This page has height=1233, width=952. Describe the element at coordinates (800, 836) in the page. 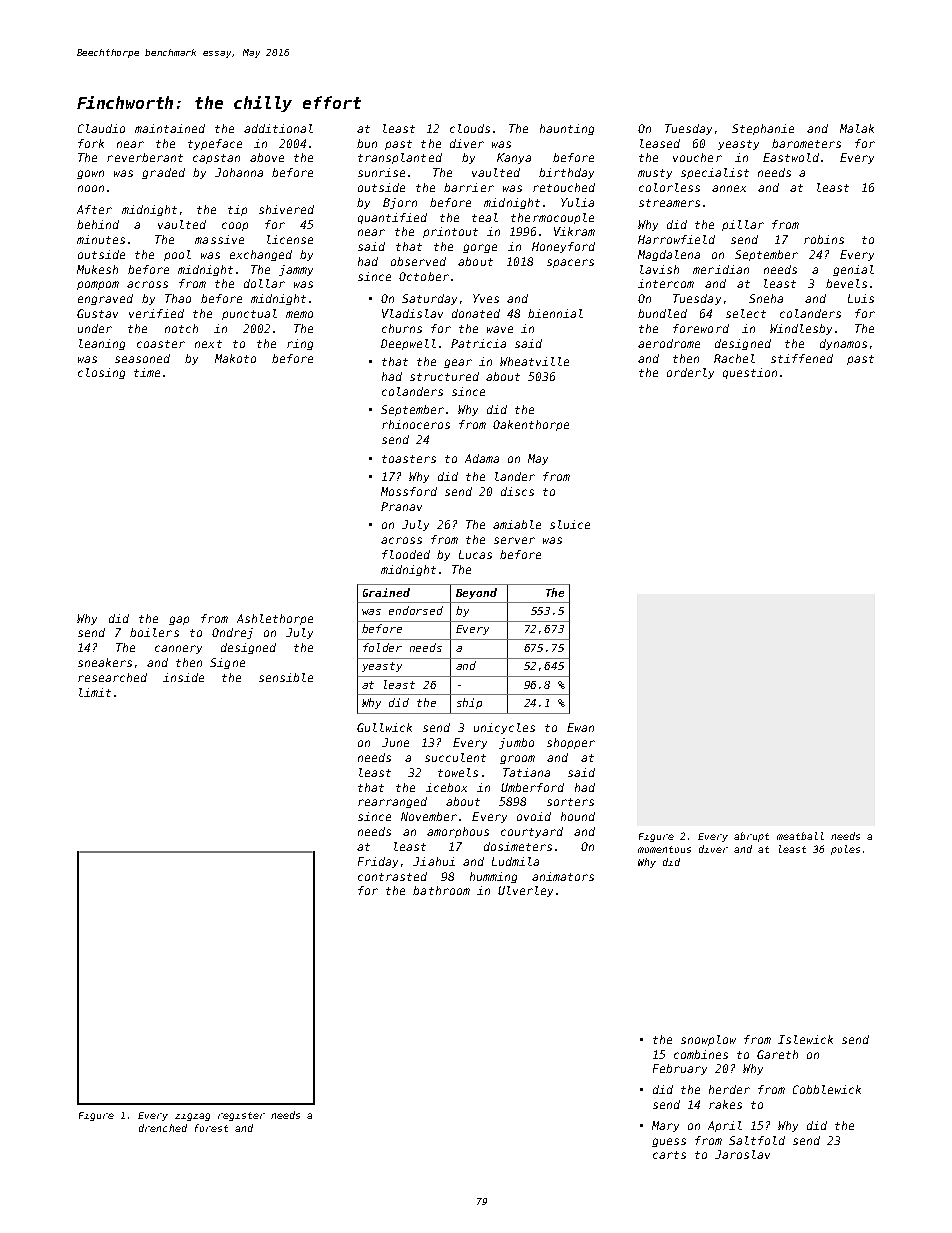

I see `meatball` at that location.
